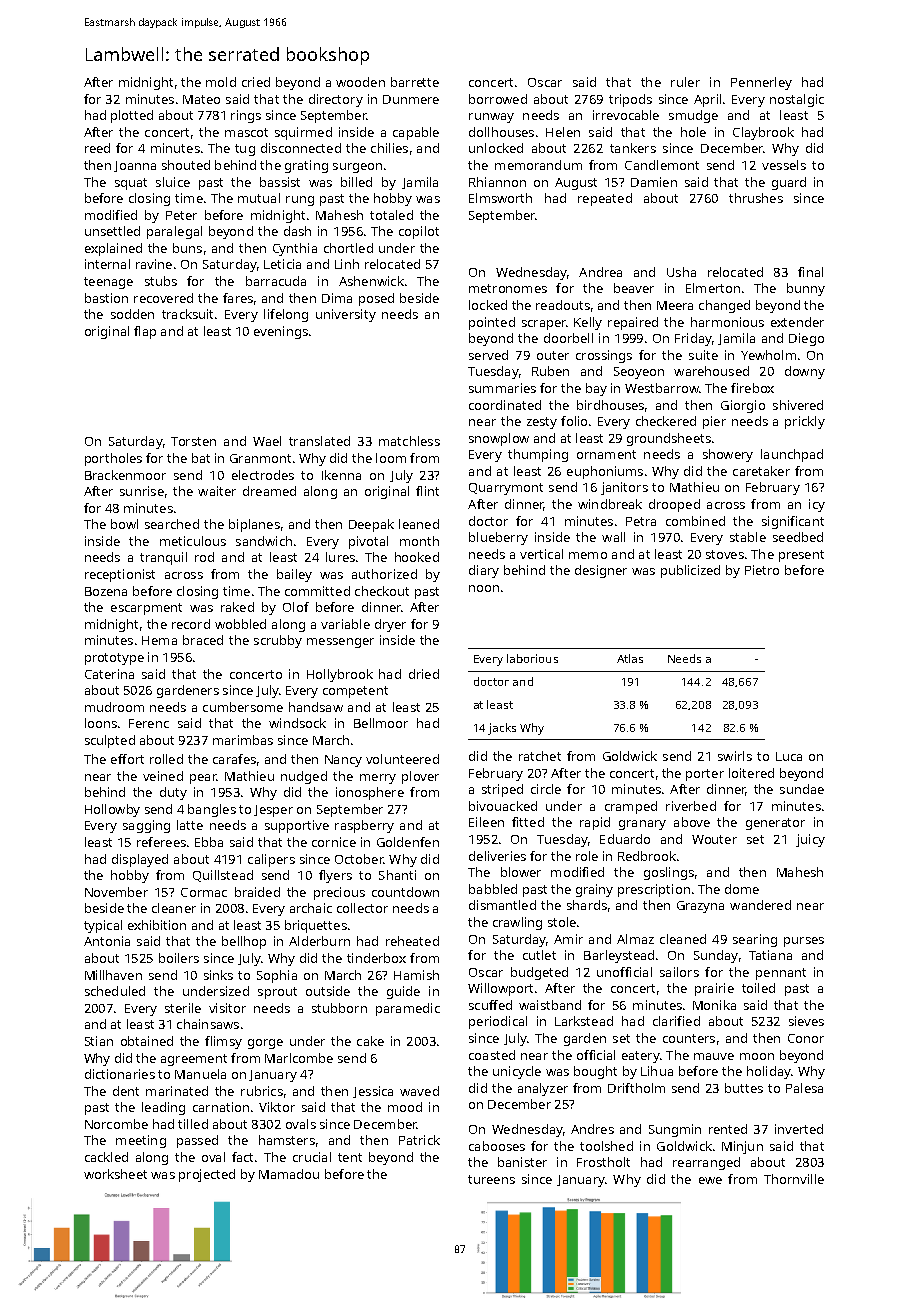  I want to click on deliveries, so click(497, 856).
